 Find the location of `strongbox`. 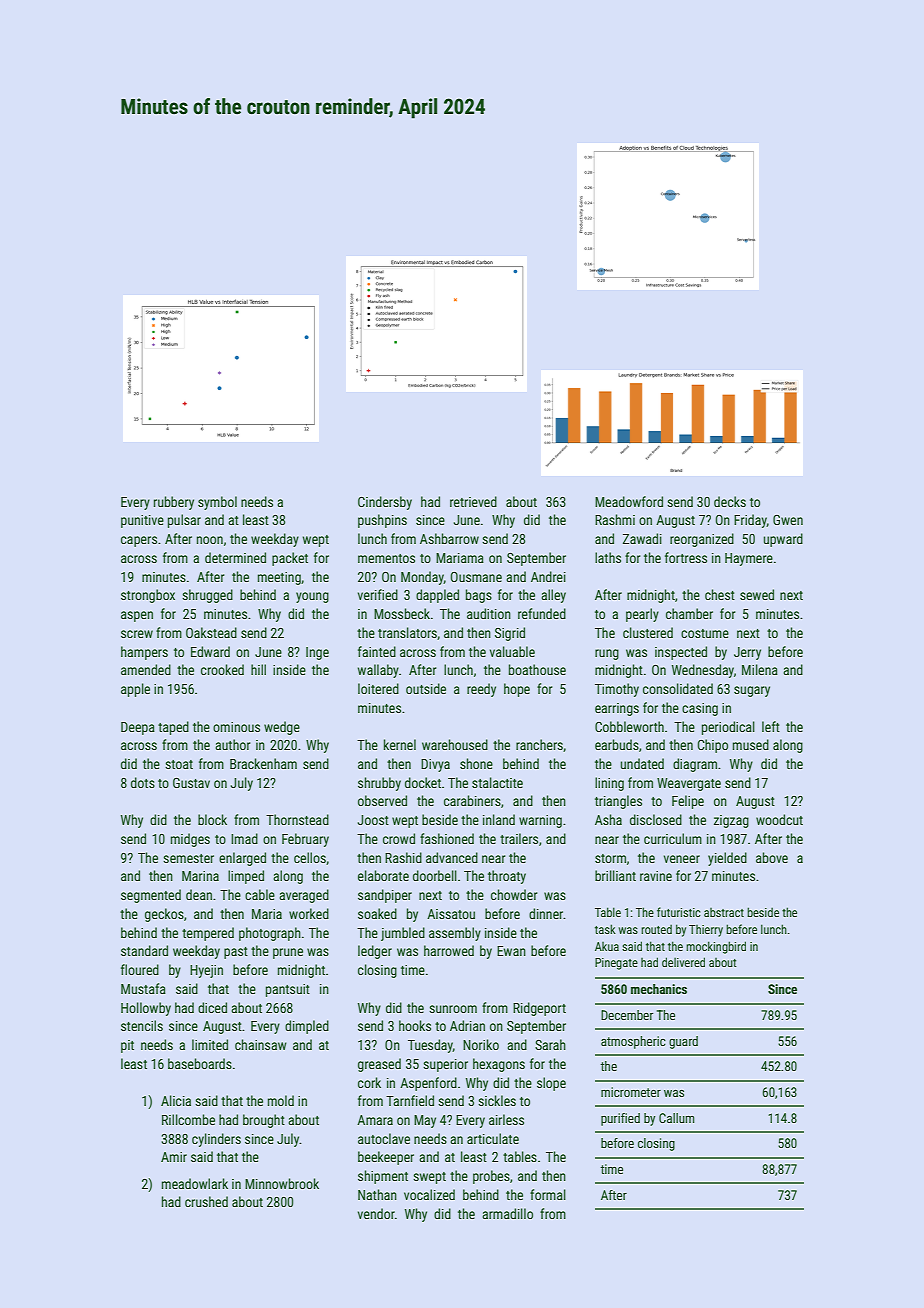

strongbox is located at coordinates (148, 596).
